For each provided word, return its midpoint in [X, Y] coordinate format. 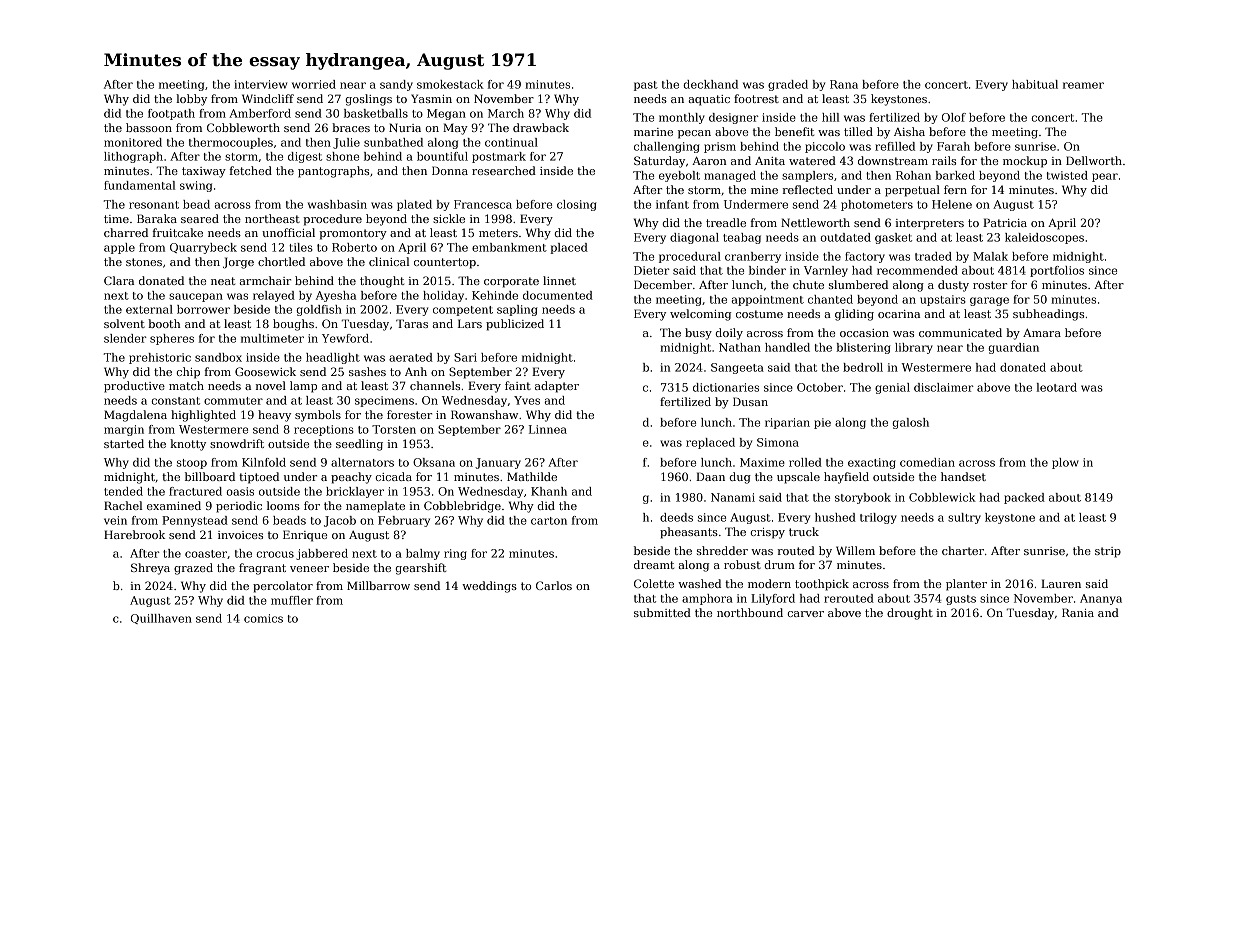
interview [260, 84]
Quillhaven [161, 619]
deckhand [710, 84]
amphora [707, 599]
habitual [1035, 84]
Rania [1078, 612]
